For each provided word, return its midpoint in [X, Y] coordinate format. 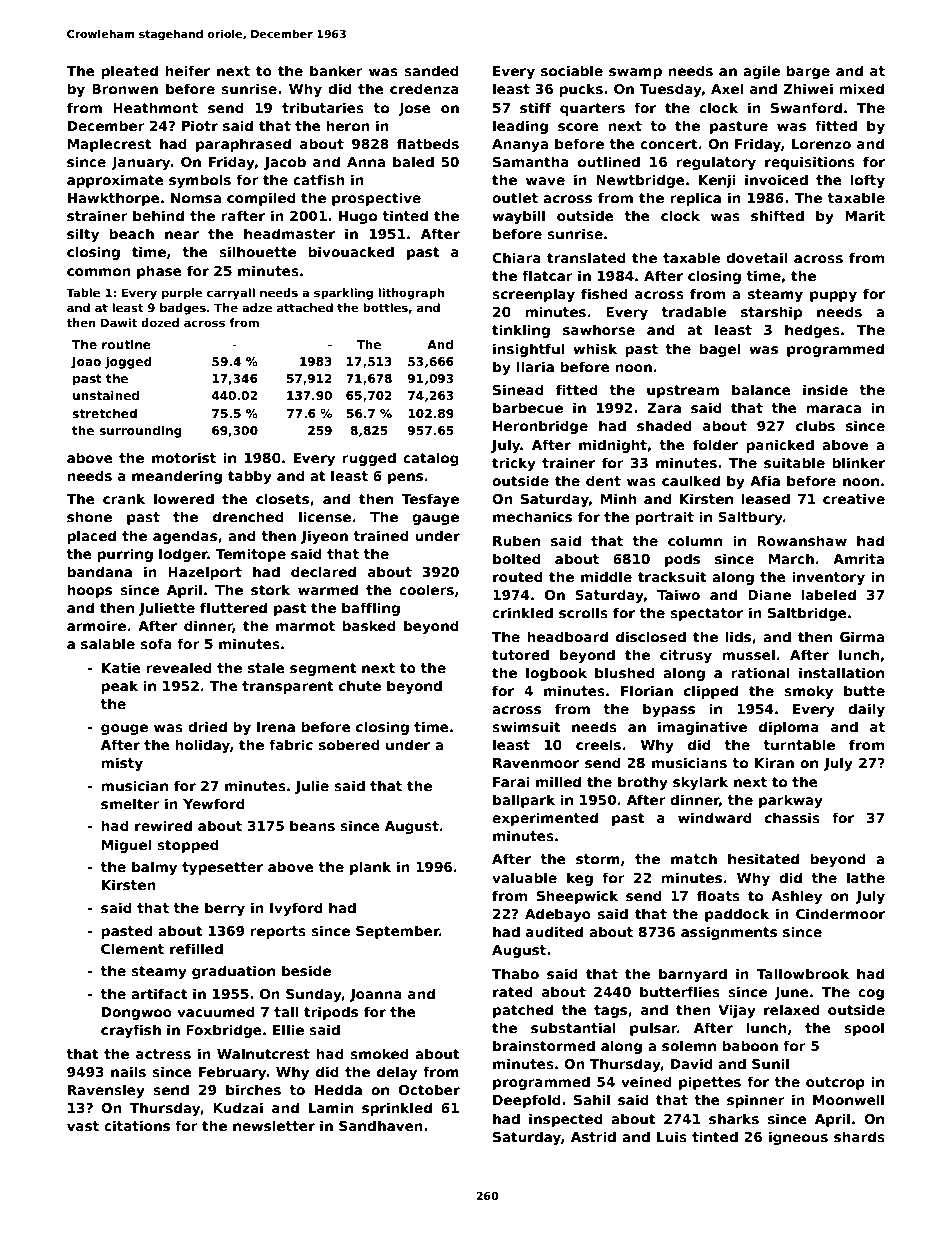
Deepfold [527, 1101]
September [398, 932]
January [141, 163]
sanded [431, 70]
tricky [514, 464]
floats [718, 895]
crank [124, 498]
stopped [188, 846]
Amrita [858, 558]
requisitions [810, 163]
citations [137, 1125]
